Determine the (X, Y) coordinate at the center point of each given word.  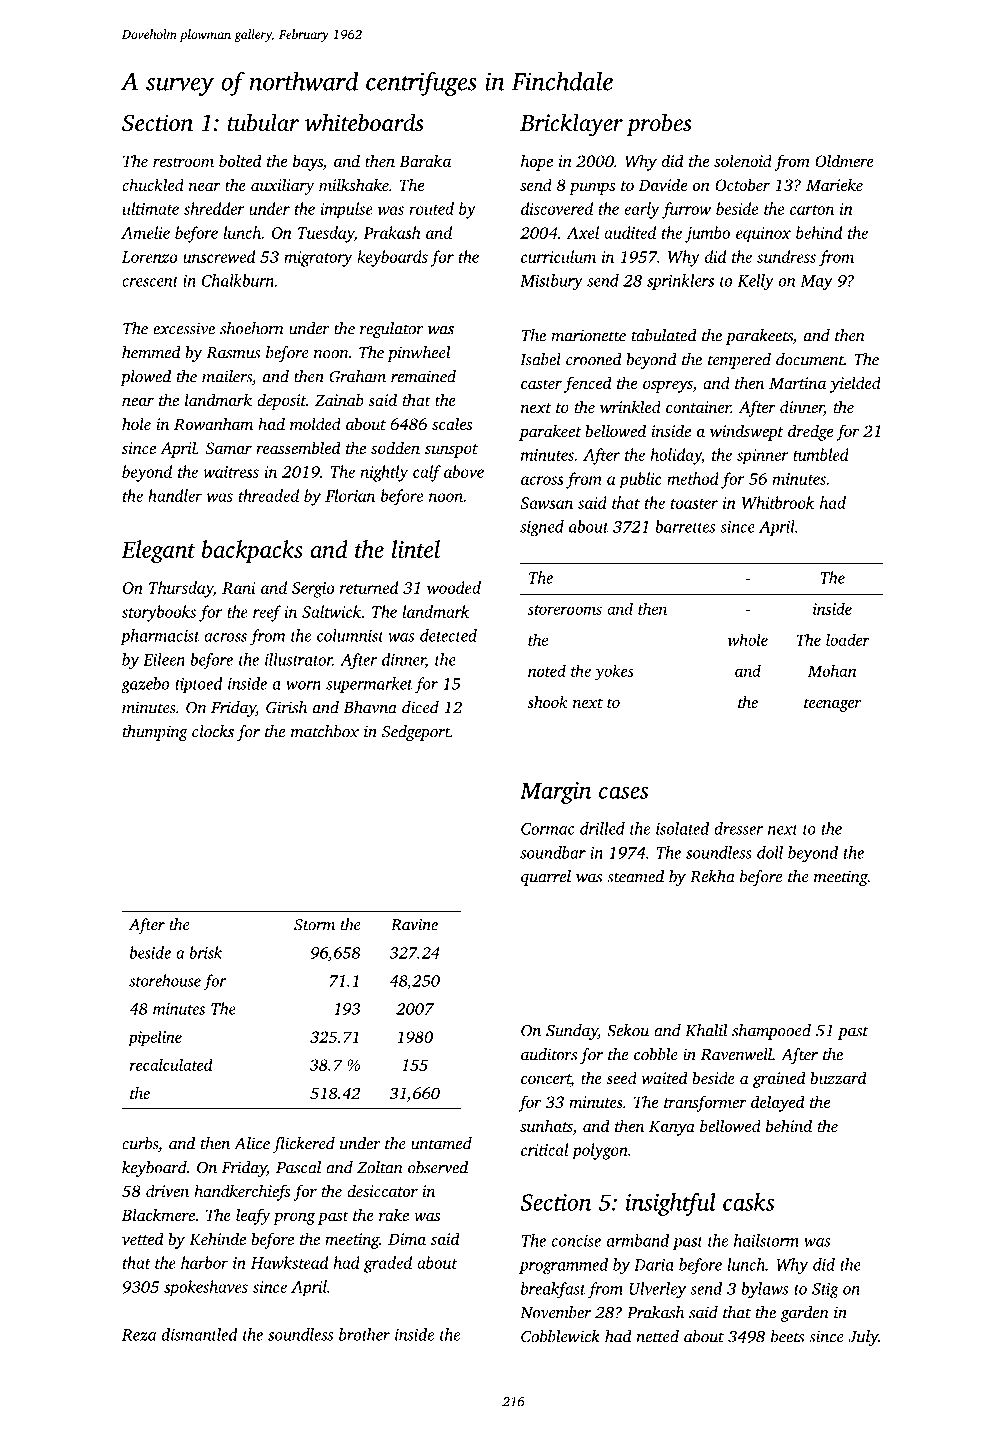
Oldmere (844, 160)
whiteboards (364, 122)
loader (848, 639)
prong (294, 1218)
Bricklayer (571, 125)
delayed (777, 1103)
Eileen (164, 659)
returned (369, 587)
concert (546, 1080)
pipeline (155, 1038)
